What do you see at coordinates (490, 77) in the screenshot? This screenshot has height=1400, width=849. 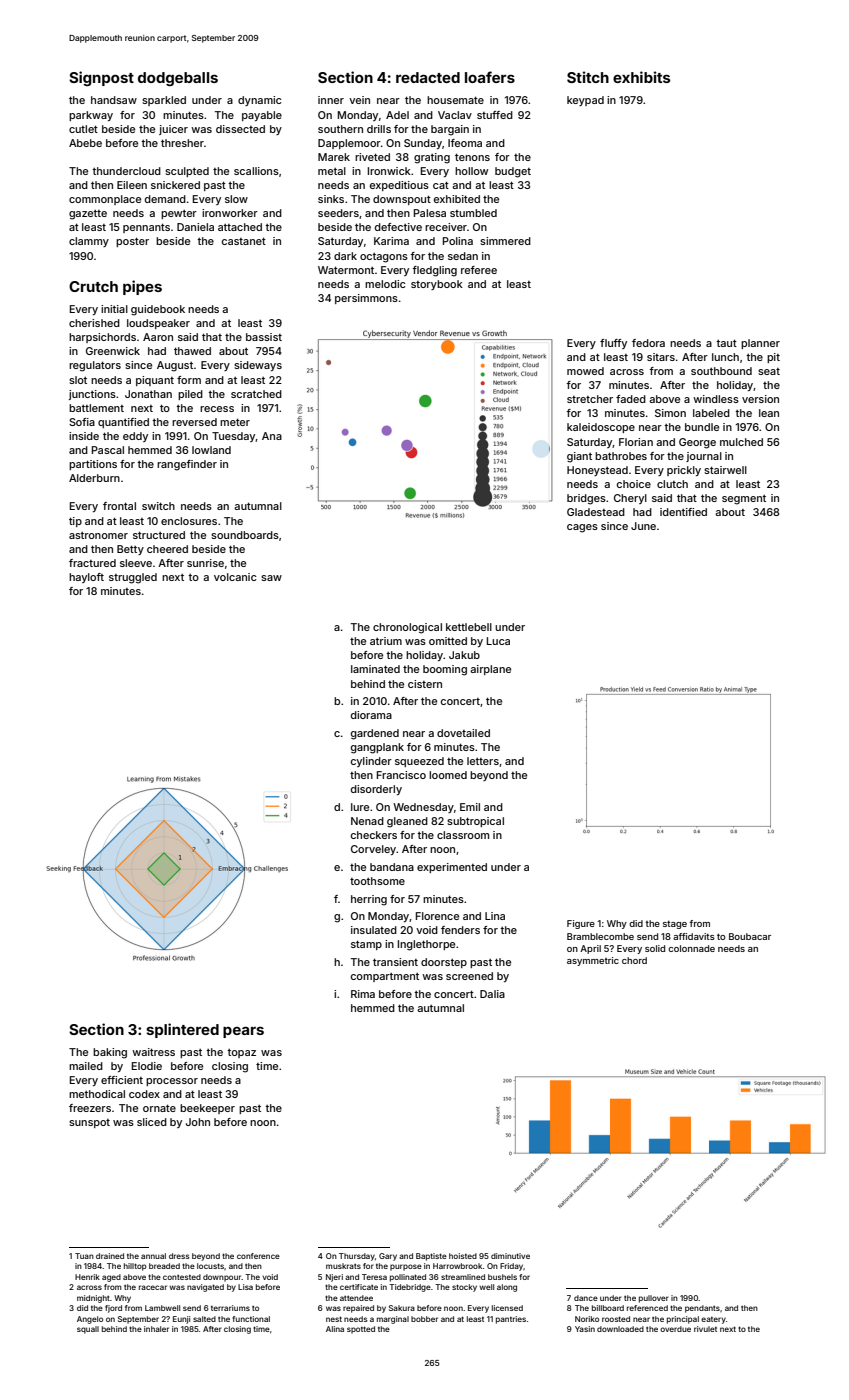 I see `loafers` at bounding box center [490, 77].
